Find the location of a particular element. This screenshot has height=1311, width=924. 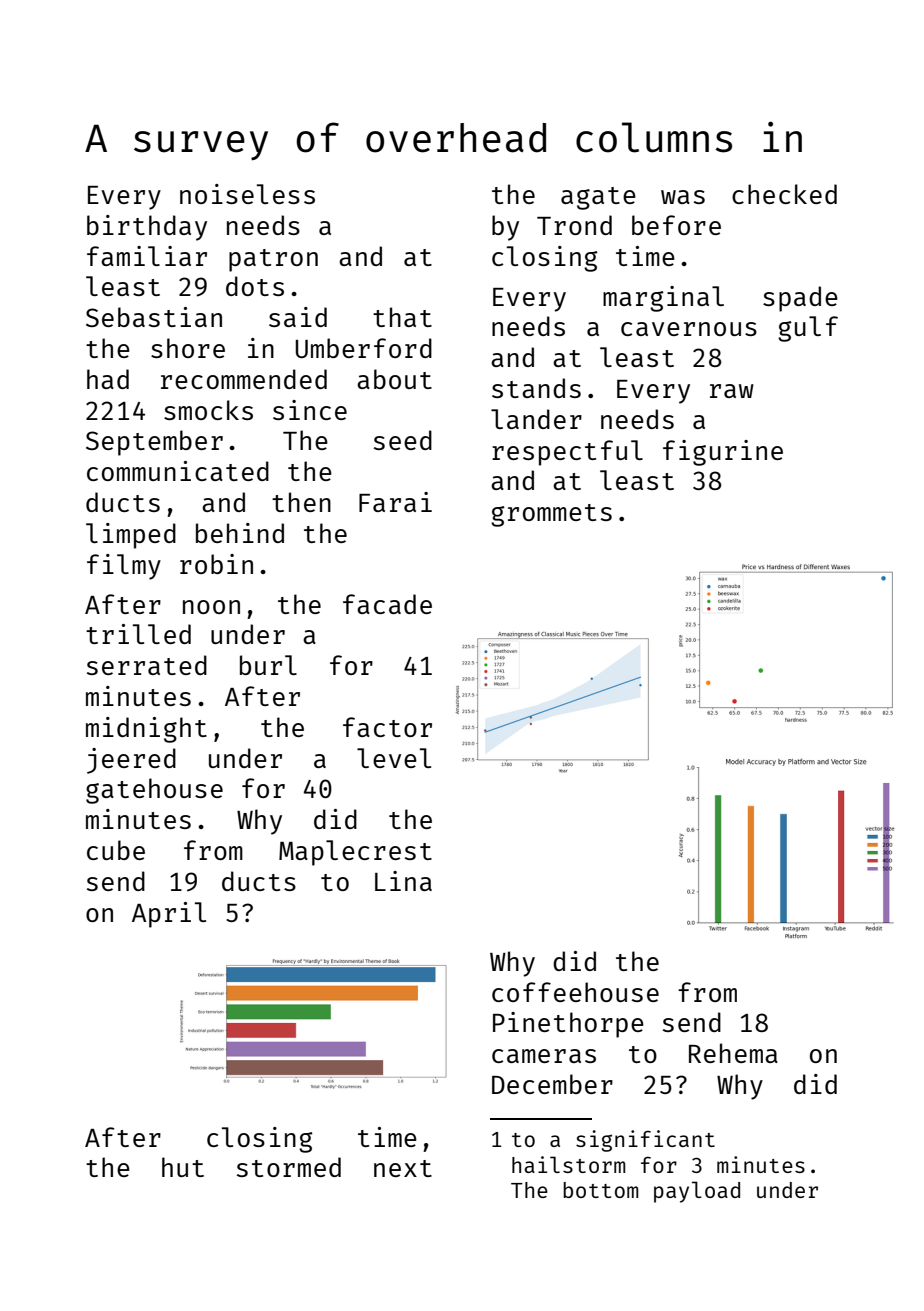

serrated is located at coordinates (147, 665).
